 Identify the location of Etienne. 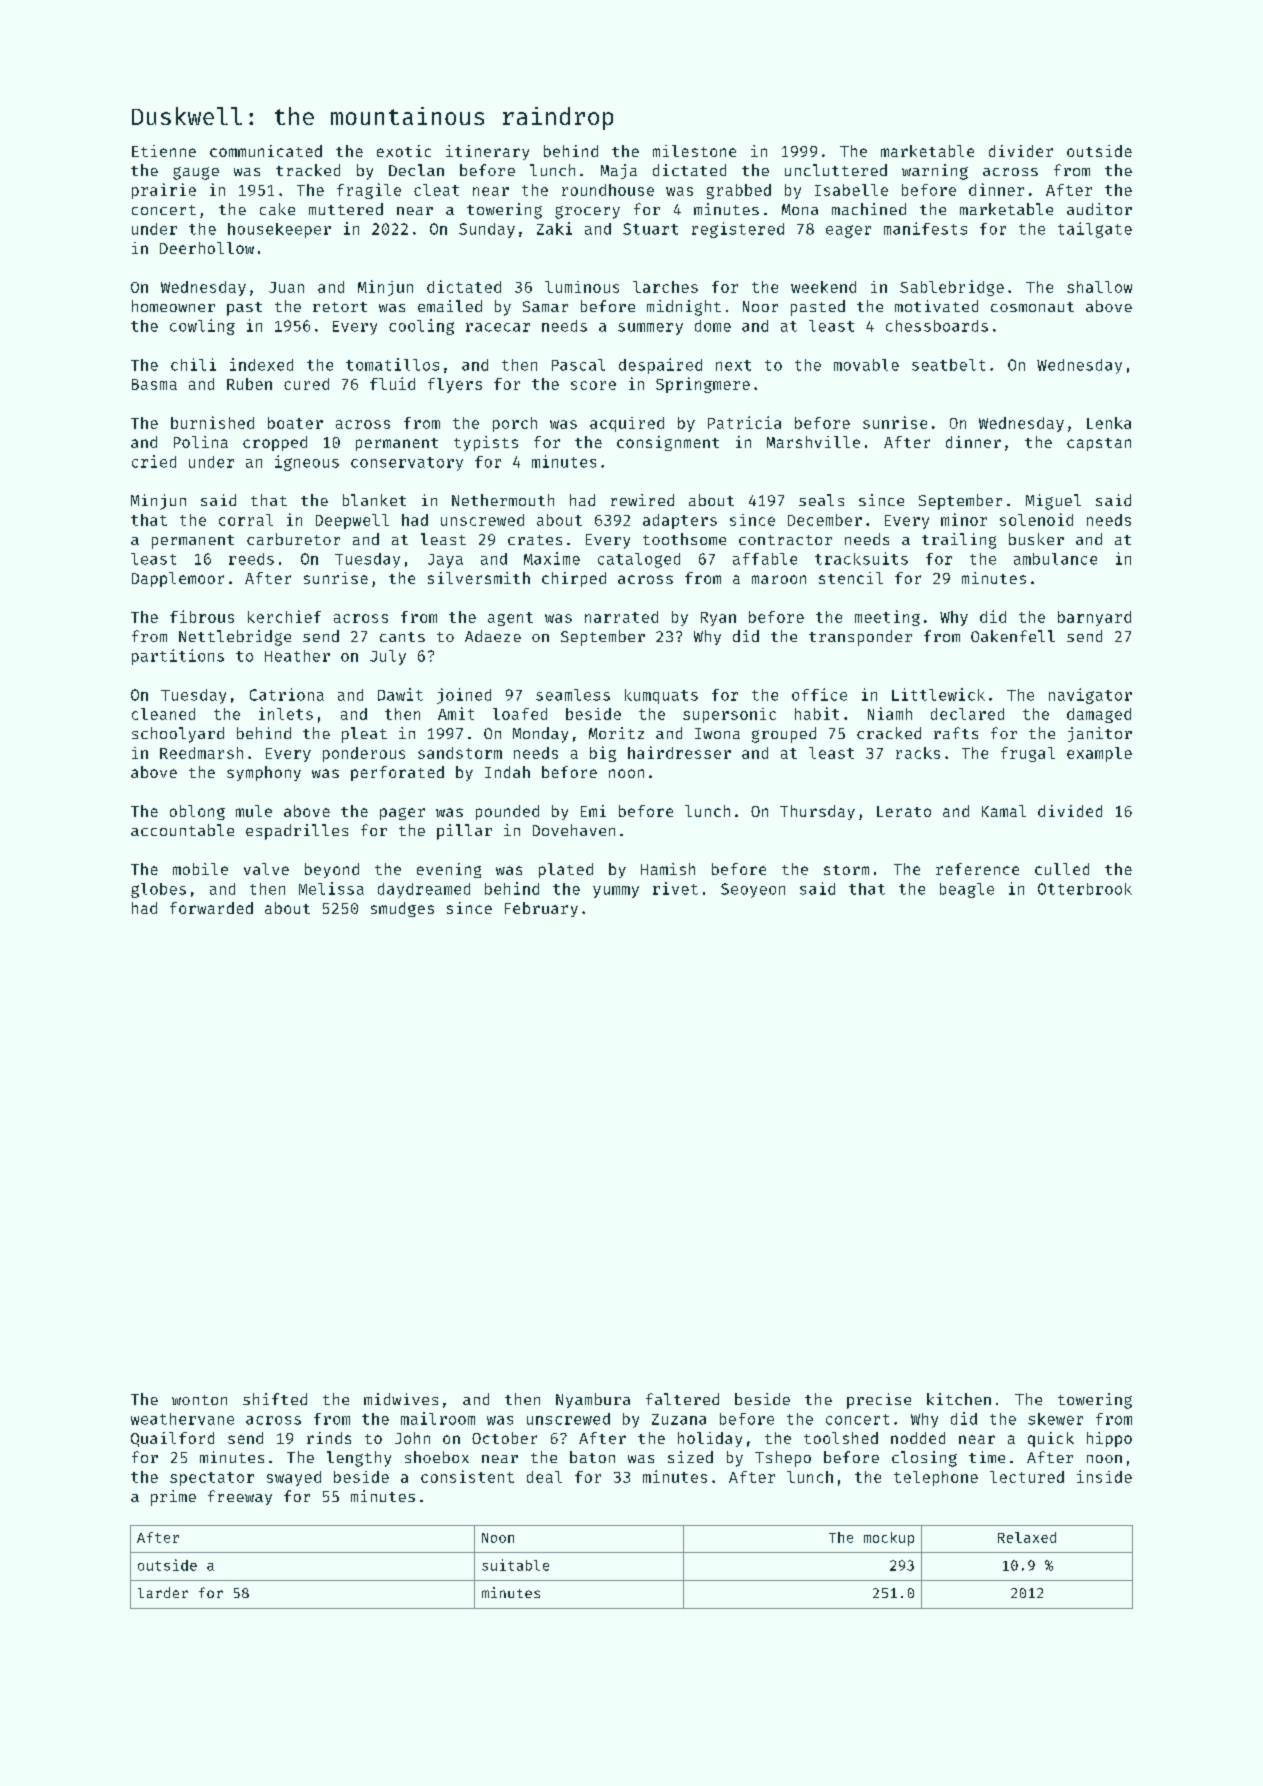
(164, 151).
